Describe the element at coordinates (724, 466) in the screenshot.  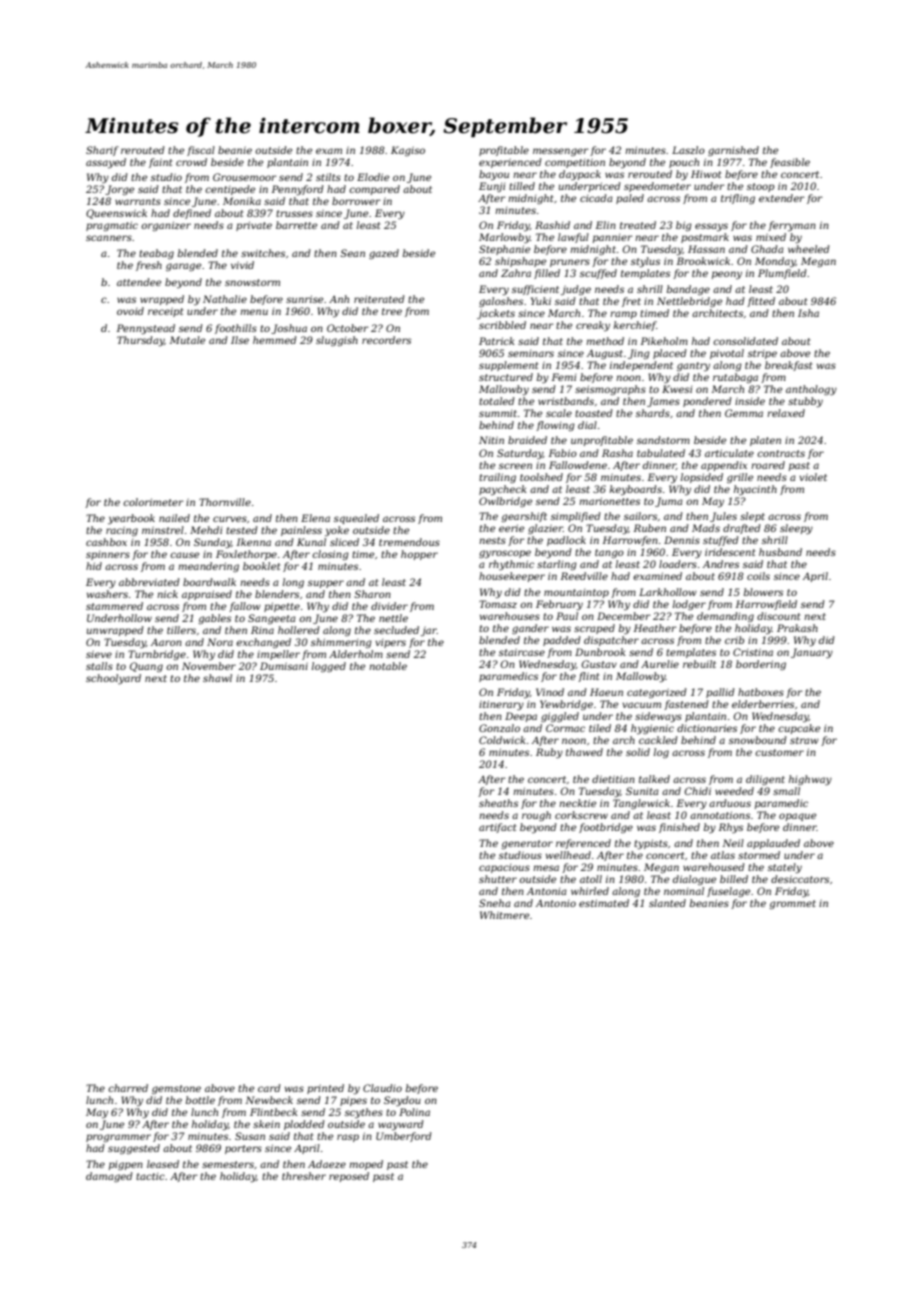
I see `appendix` at that location.
